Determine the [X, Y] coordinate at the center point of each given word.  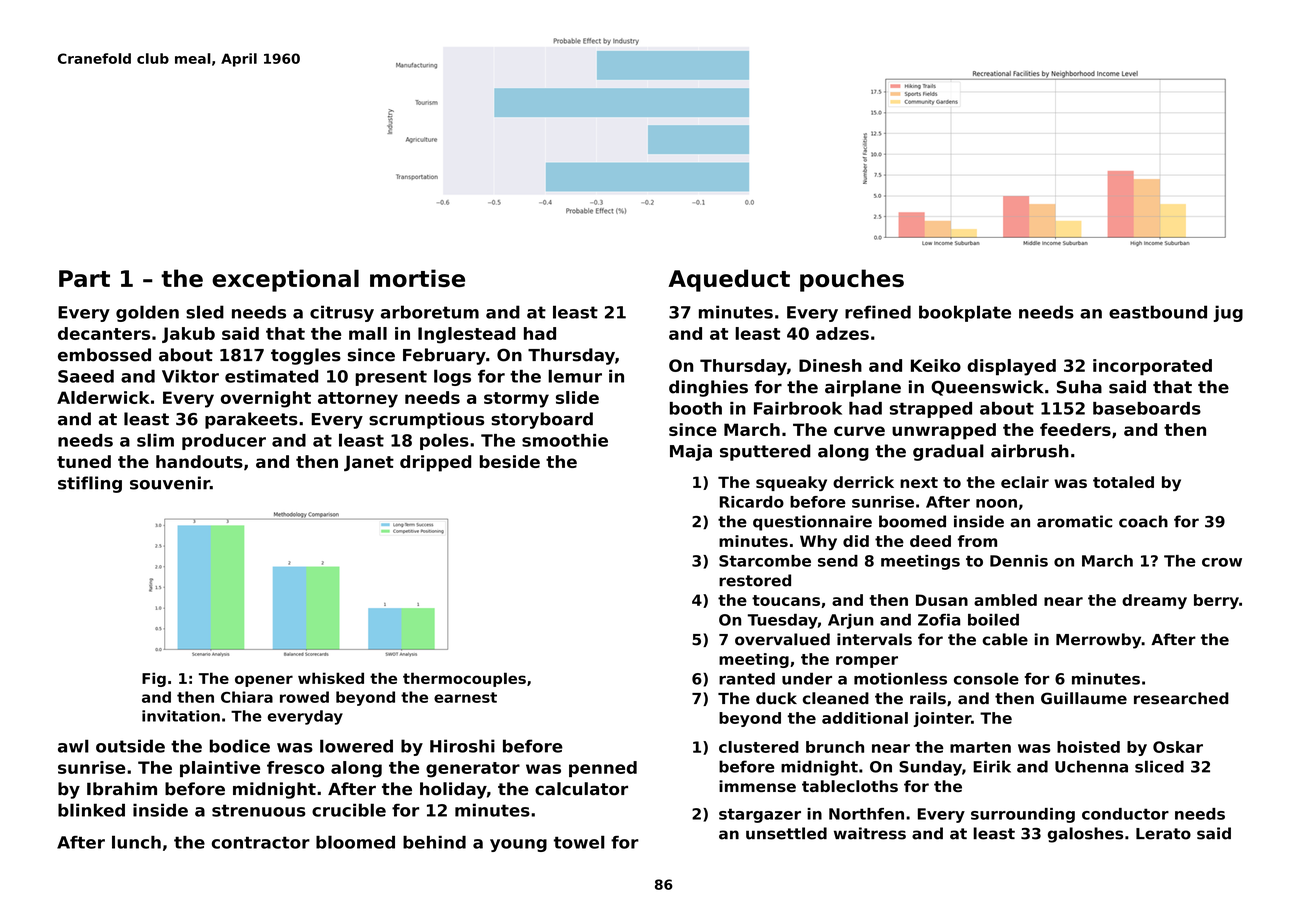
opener [264, 681]
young [518, 845]
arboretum [430, 312]
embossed [104, 355]
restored [755, 580]
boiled [993, 619]
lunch [136, 842]
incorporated [1152, 367]
